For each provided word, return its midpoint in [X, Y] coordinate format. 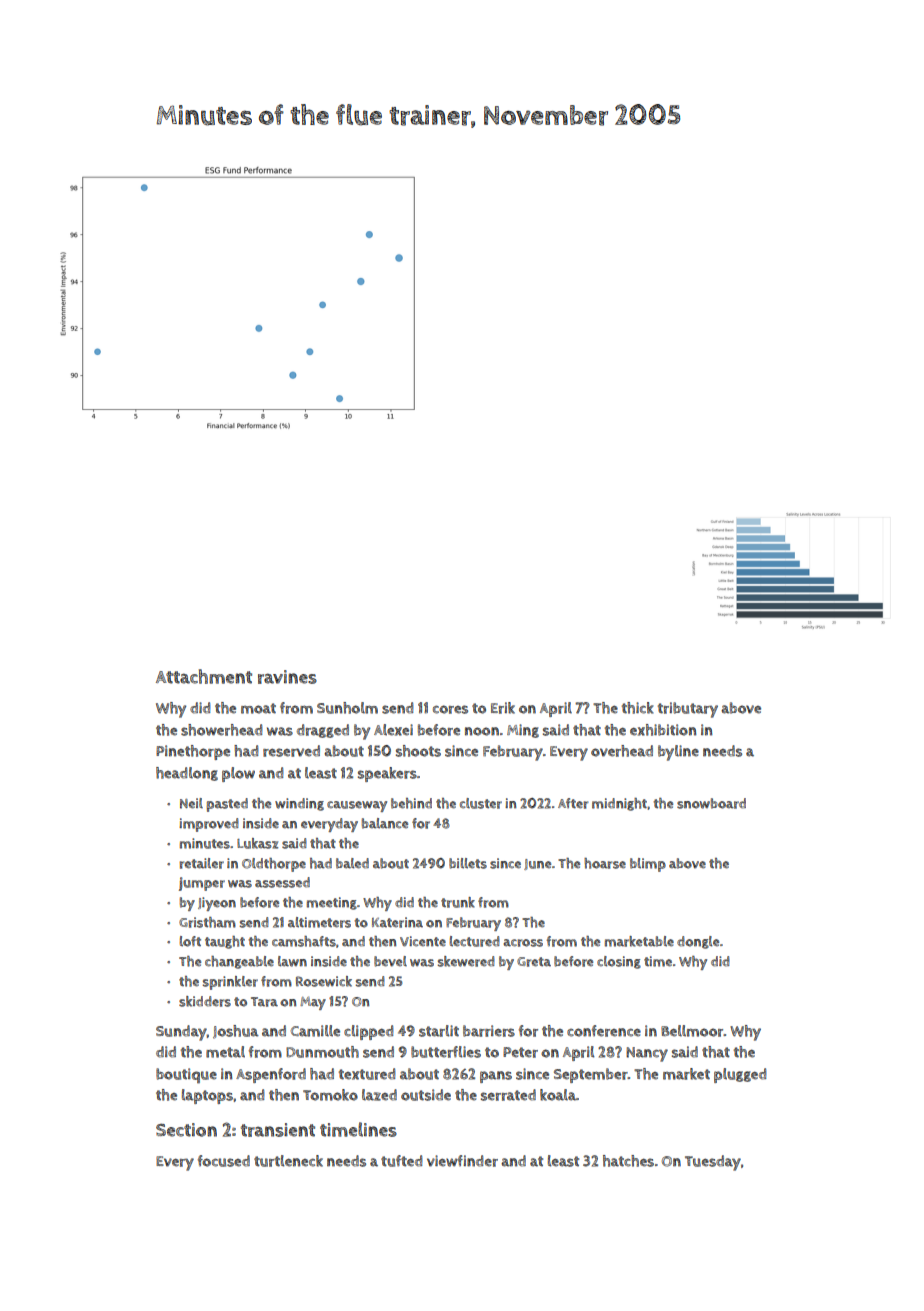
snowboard [711, 803]
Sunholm [347, 708]
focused [224, 1161]
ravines [287, 677]
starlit [439, 1031]
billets [468, 863]
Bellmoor [692, 1031]
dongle [698, 942]
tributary [688, 710]
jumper [202, 884]
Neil [191, 803]
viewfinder [462, 1161]
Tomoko [330, 1095]
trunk [458, 902]
